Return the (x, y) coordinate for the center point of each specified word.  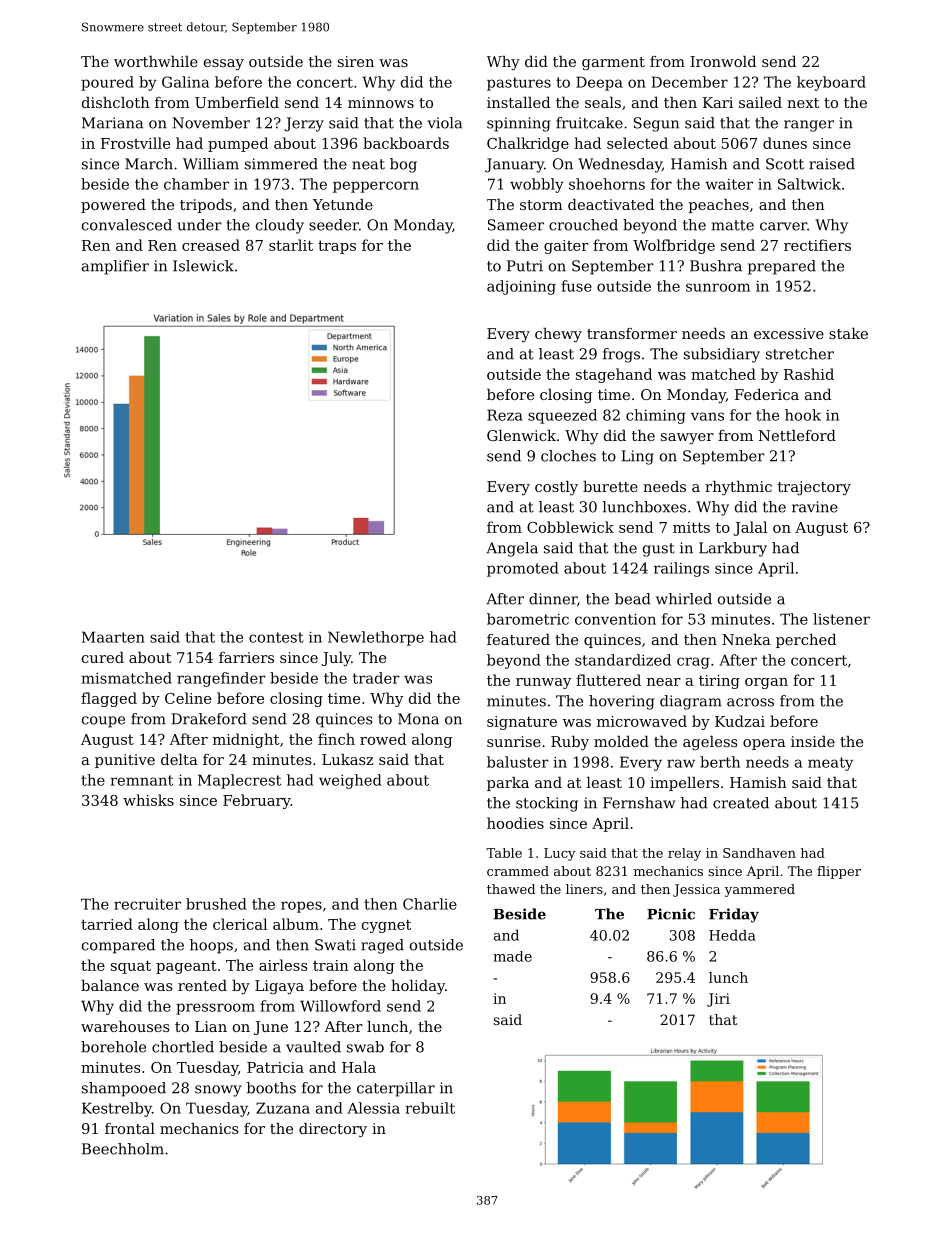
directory (333, 1130)
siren (356, 61)
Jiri (718, 1000)
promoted (523, 569)
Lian (211, 1026)
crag (693, 663)
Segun (656, 124)
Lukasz (348, 759)
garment (613, 64)
